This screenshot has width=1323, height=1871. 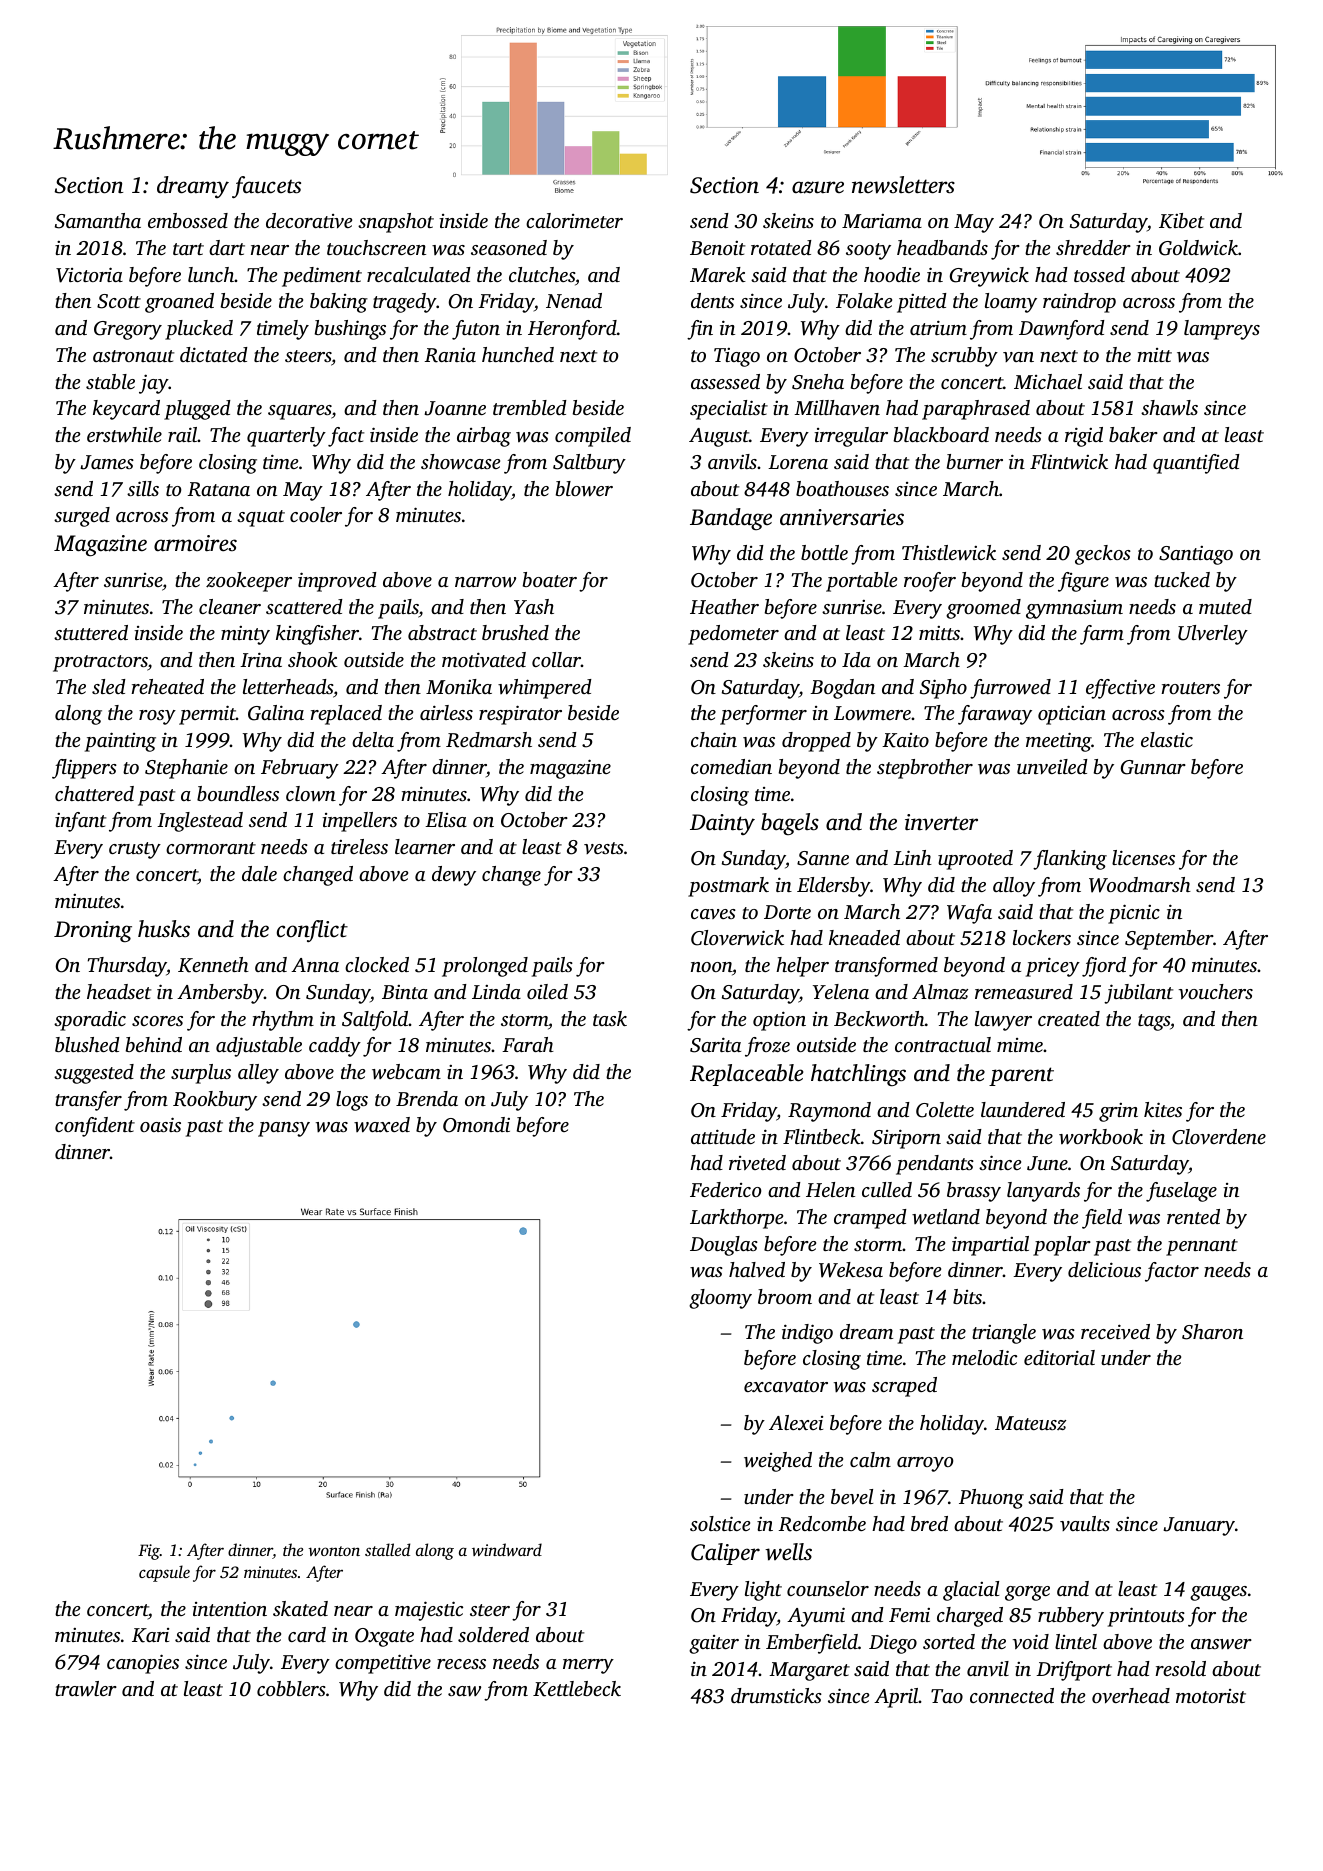 What do you see at coordinates (485, 967) in the screenshot?
I see `prolonged` at bounding box center [485, 967].
